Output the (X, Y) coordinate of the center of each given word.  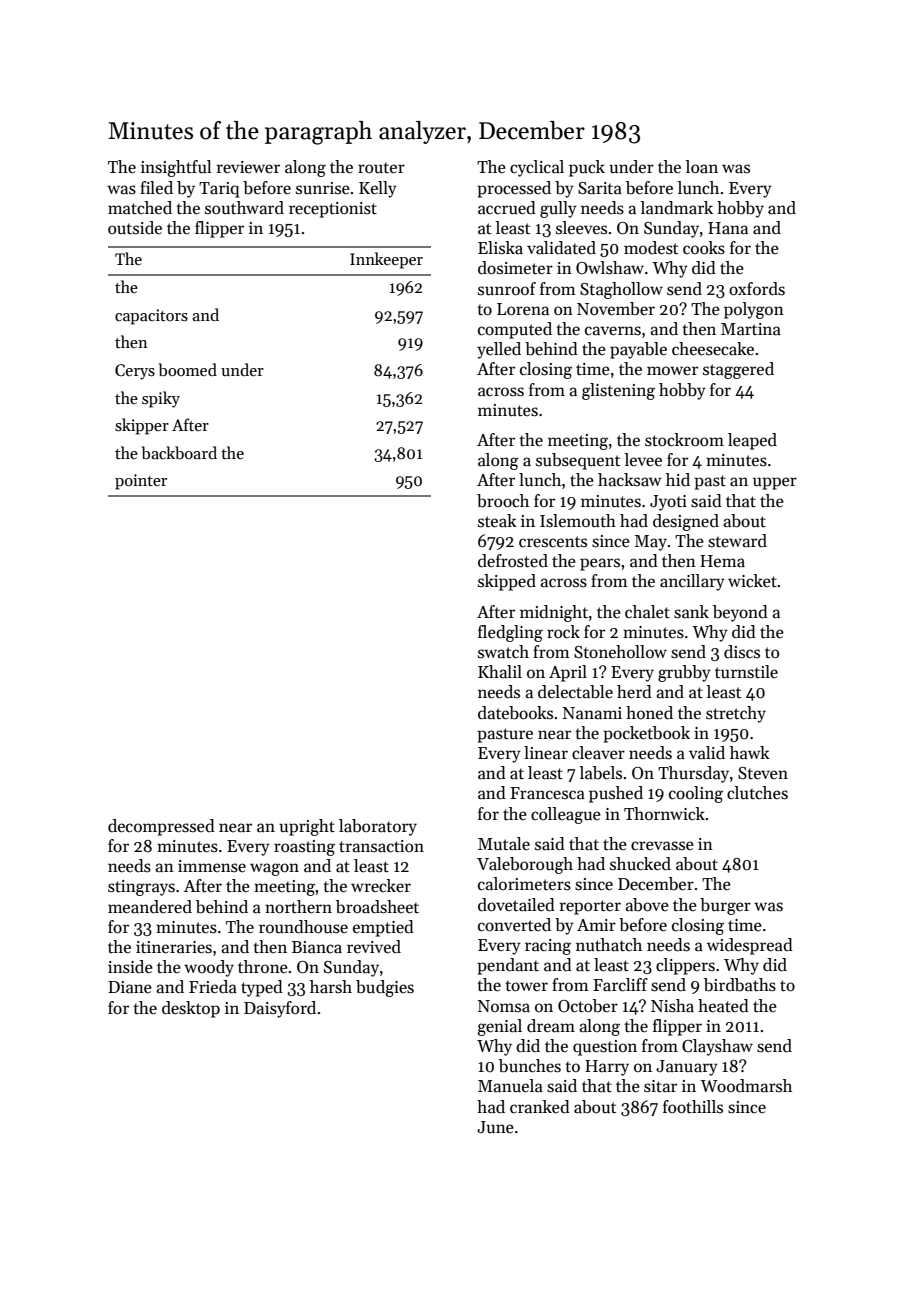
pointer (141, 482)
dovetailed (516, 905)
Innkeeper (386, 260)
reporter (590, 907)
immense (212, 866)
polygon (754, 310)
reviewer (248, 167)
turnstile (746, 672)
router (381, 168)
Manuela (510, 1086)
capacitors (151, 317)
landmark (677, 208)
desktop (191, 1009)
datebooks (515, 713)
